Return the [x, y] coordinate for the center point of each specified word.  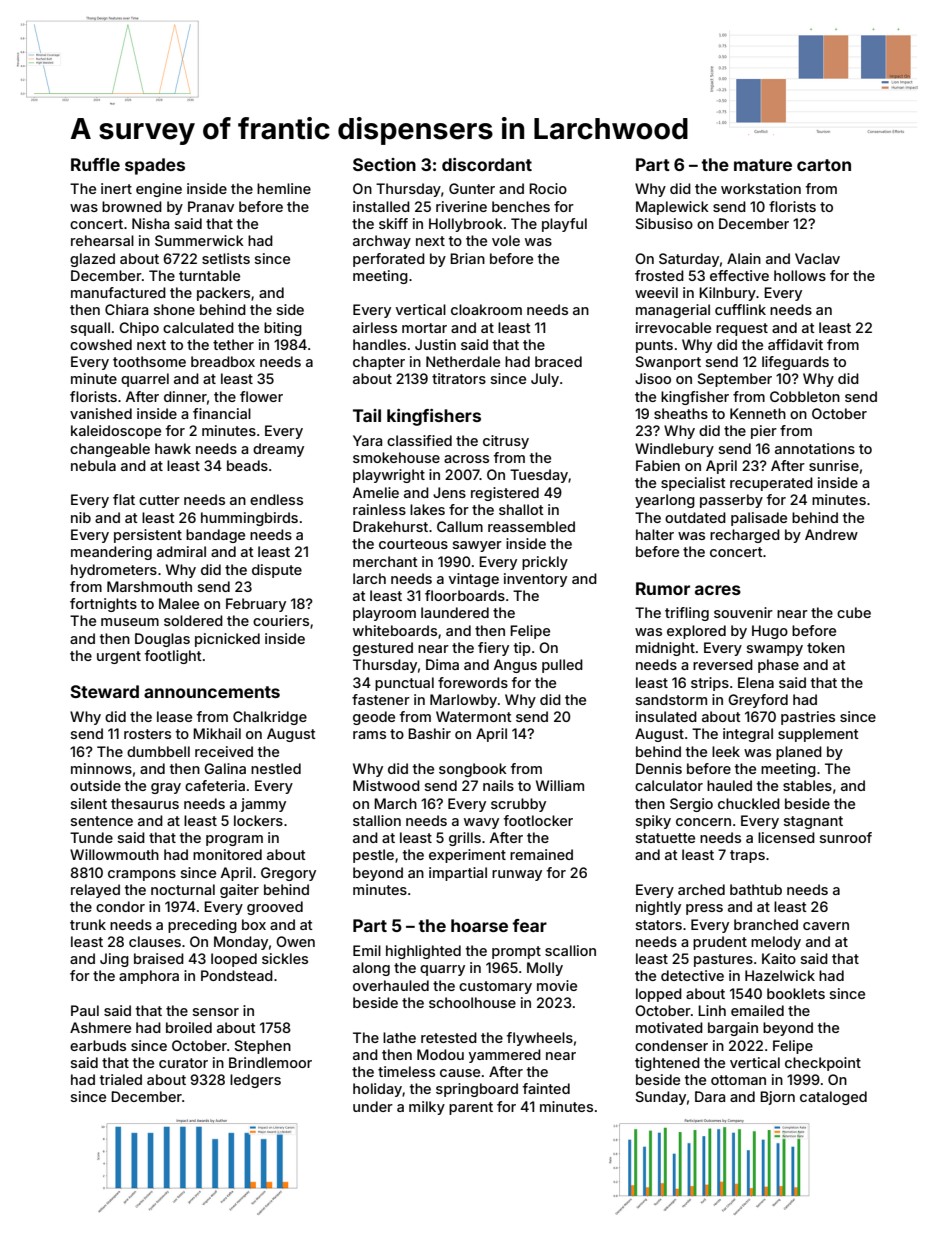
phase [778, 666]
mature [763, 165]
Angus [515, 666]
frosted [659, 275]
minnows [101, 768]
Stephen [262, 1047]
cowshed [101, 344]
